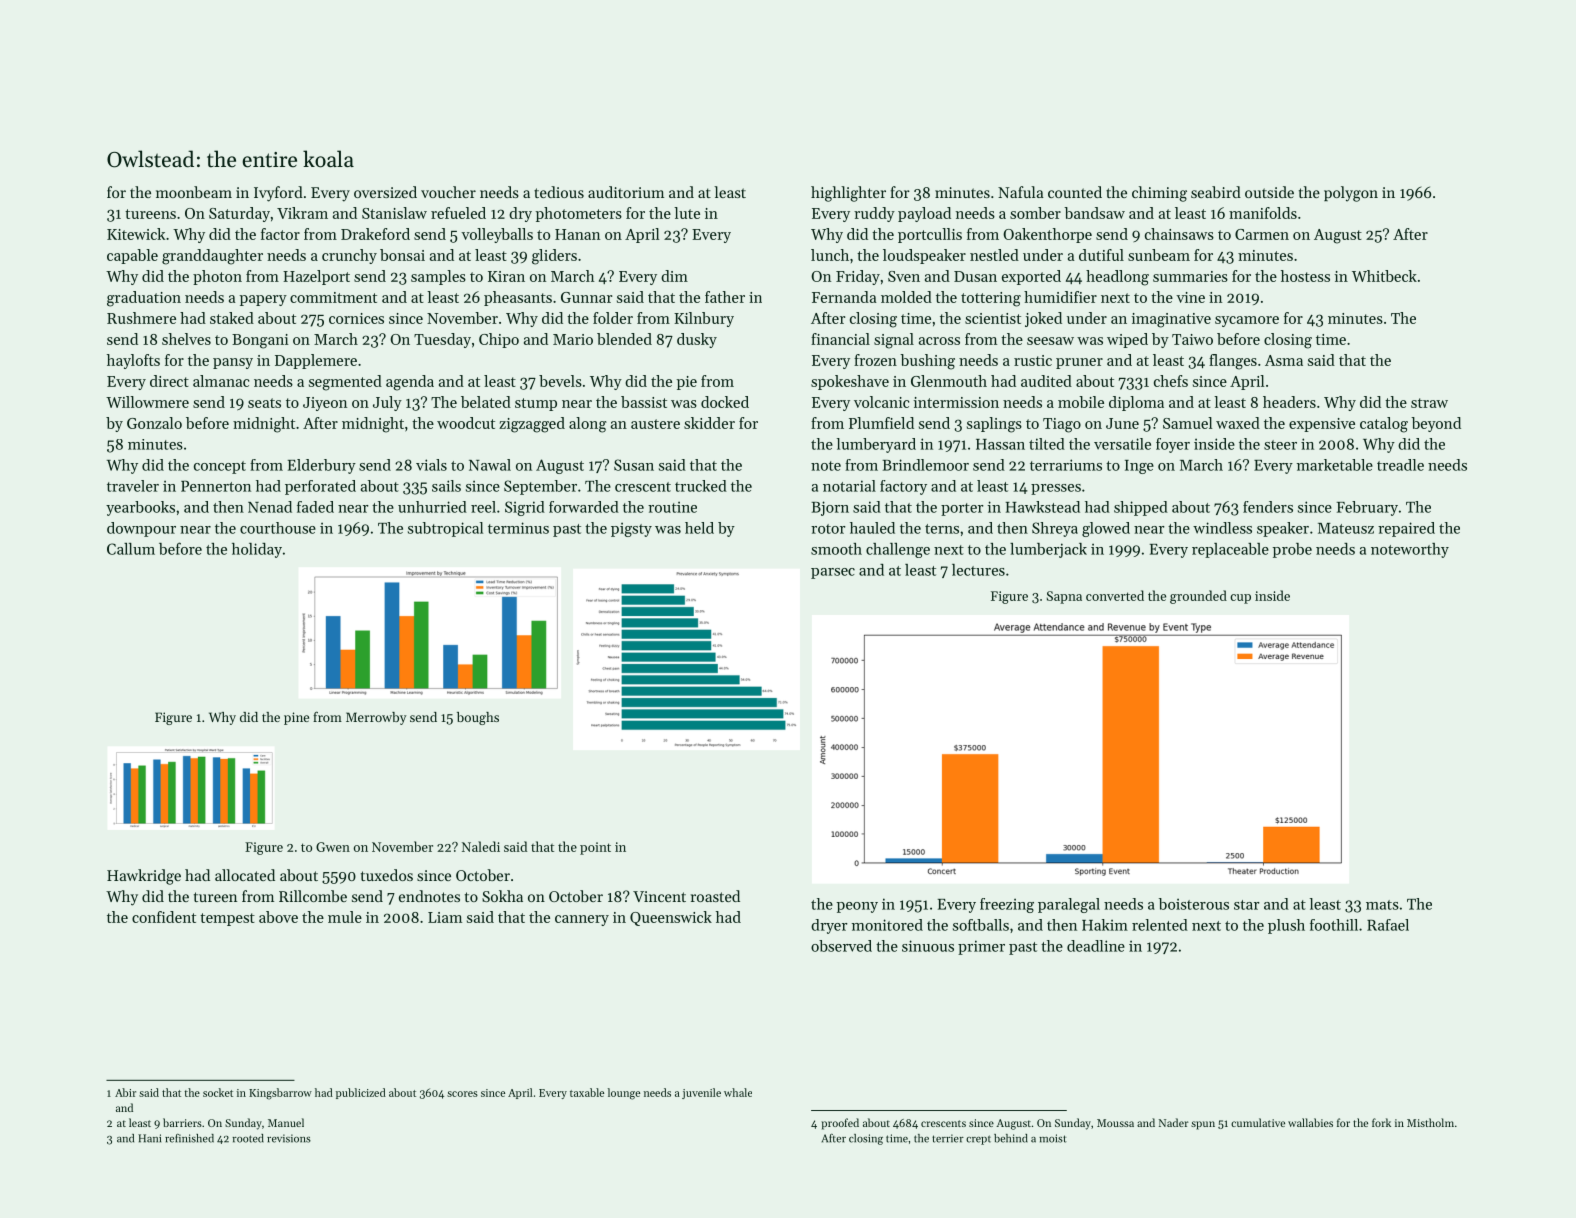 This screenshot has width=1576, height=1218. I want to click on Hani, so click(149, 1138).
